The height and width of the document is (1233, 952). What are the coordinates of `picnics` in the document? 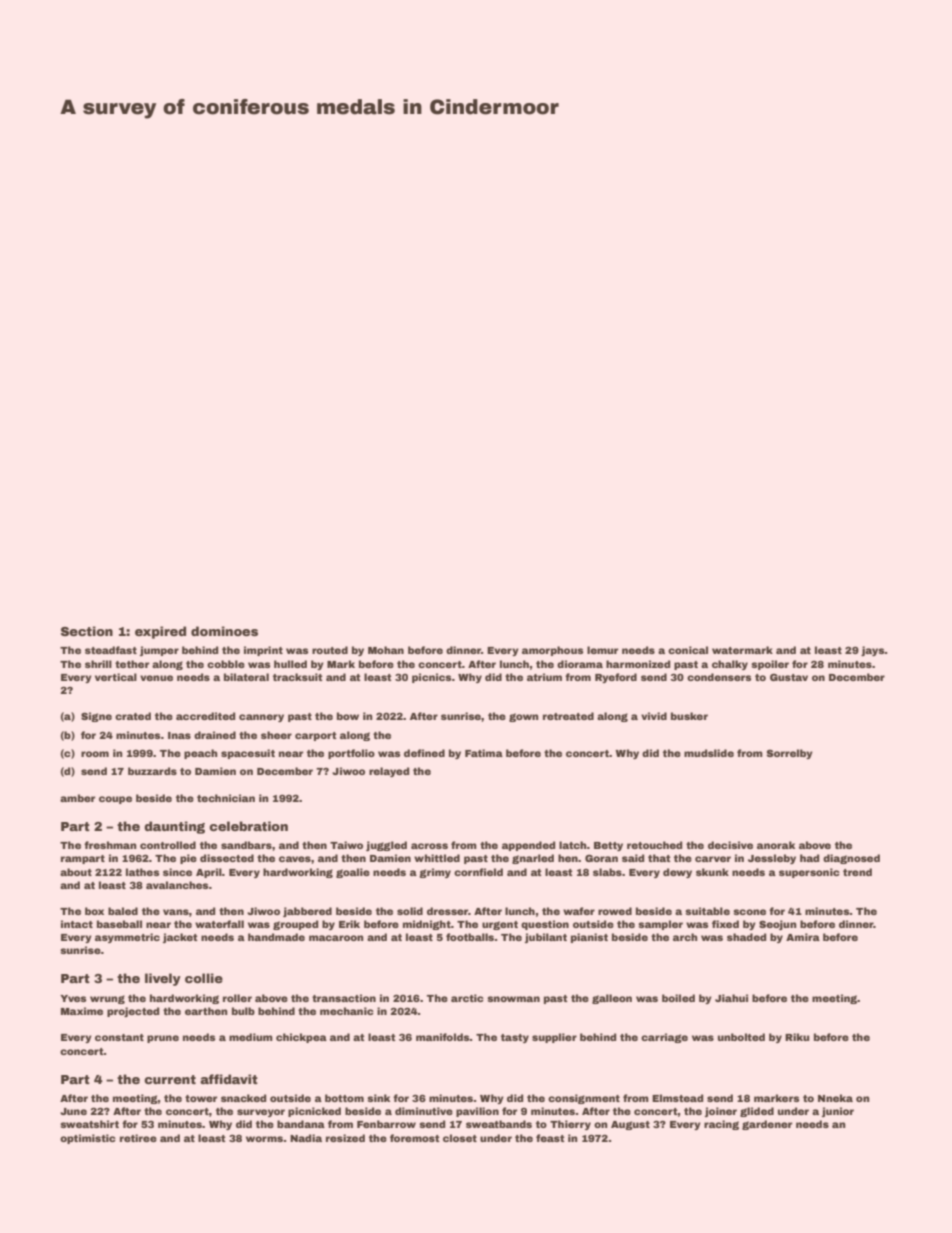 It's located at (432, 678).
